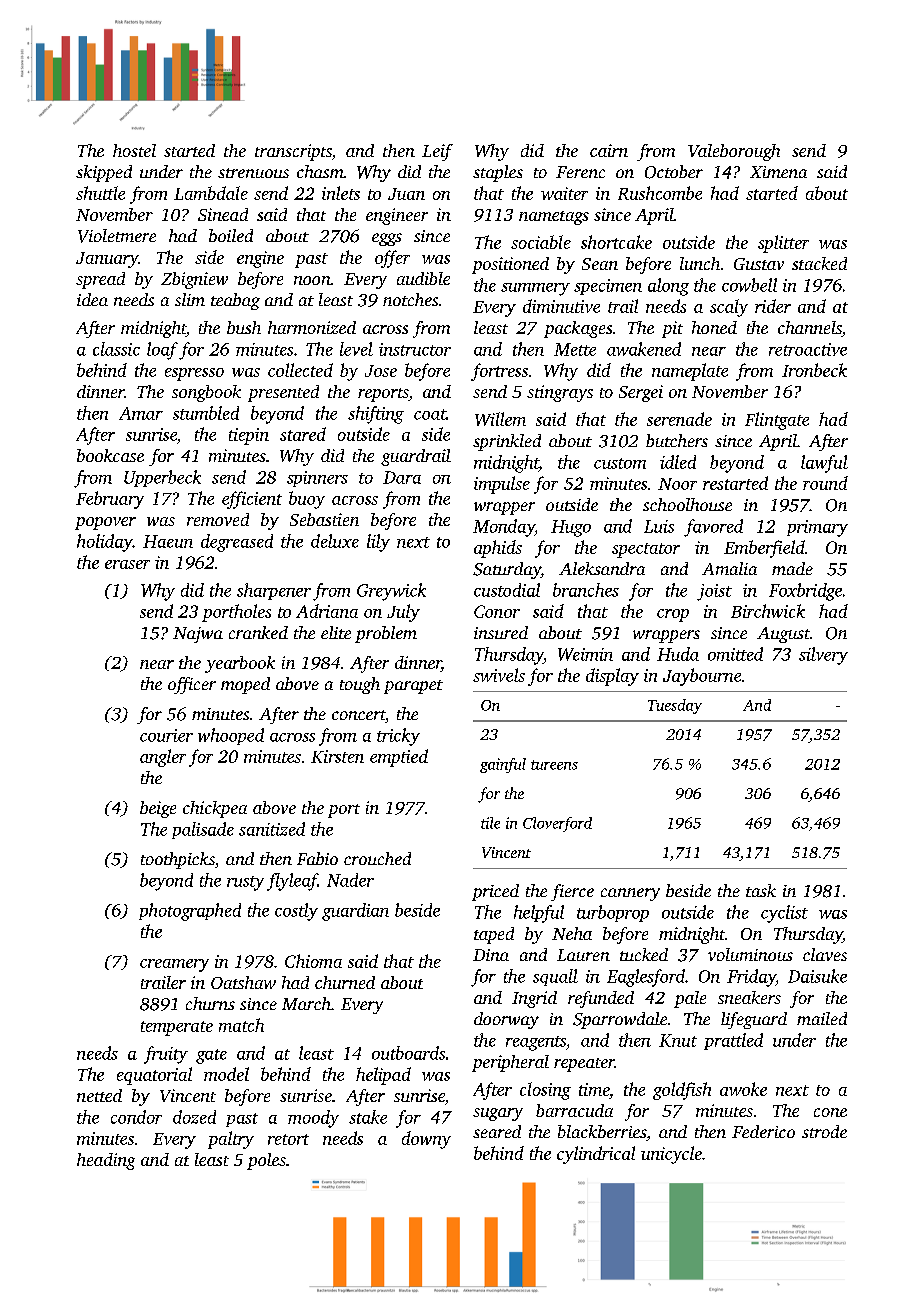  What do you see at coordinates (203, 830) in the screenshot?
I see `palisade` at bounding box center [203, 830].
